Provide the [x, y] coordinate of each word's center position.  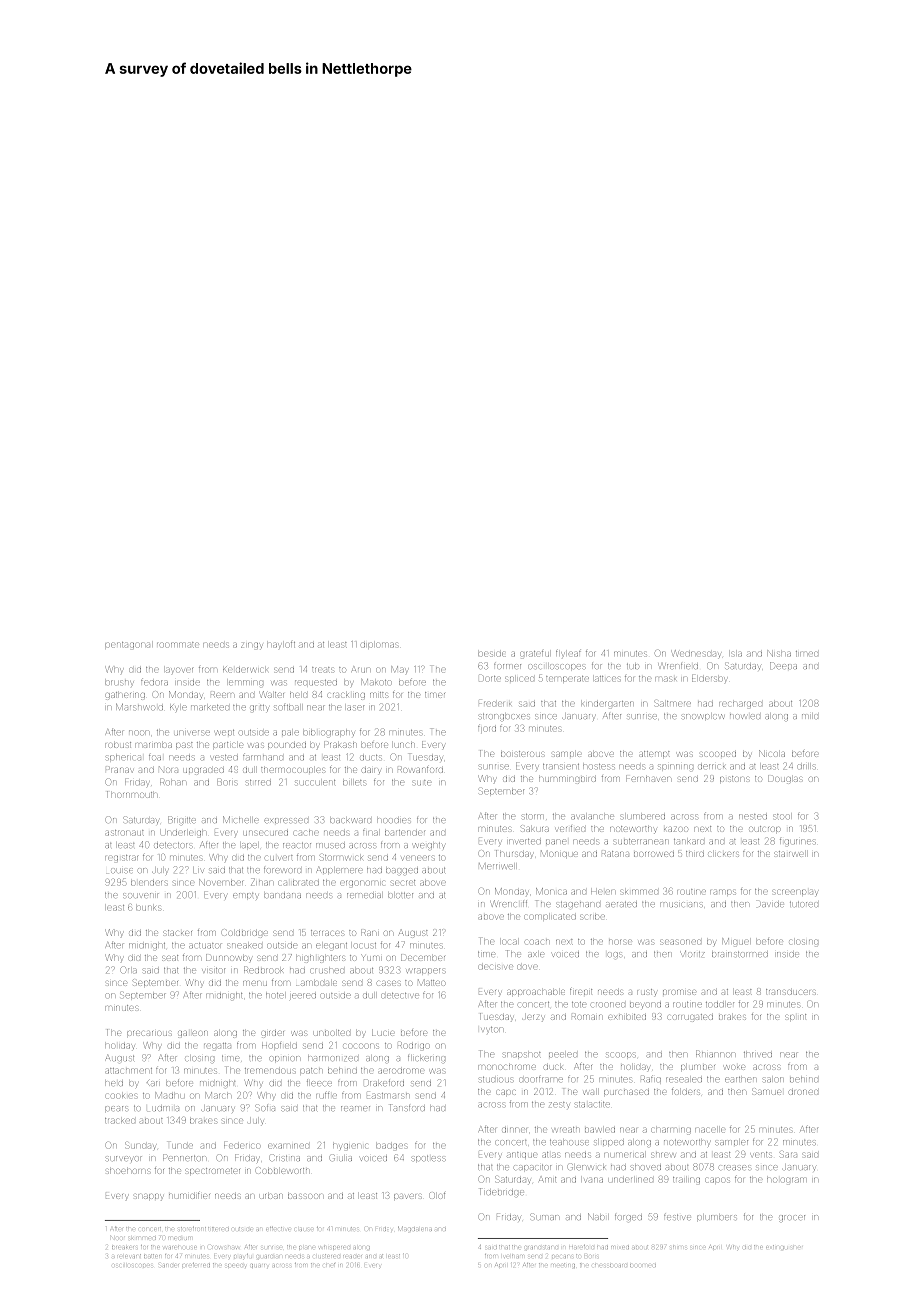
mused [330, 845]
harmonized [333, 1058]
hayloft [281, 645]
